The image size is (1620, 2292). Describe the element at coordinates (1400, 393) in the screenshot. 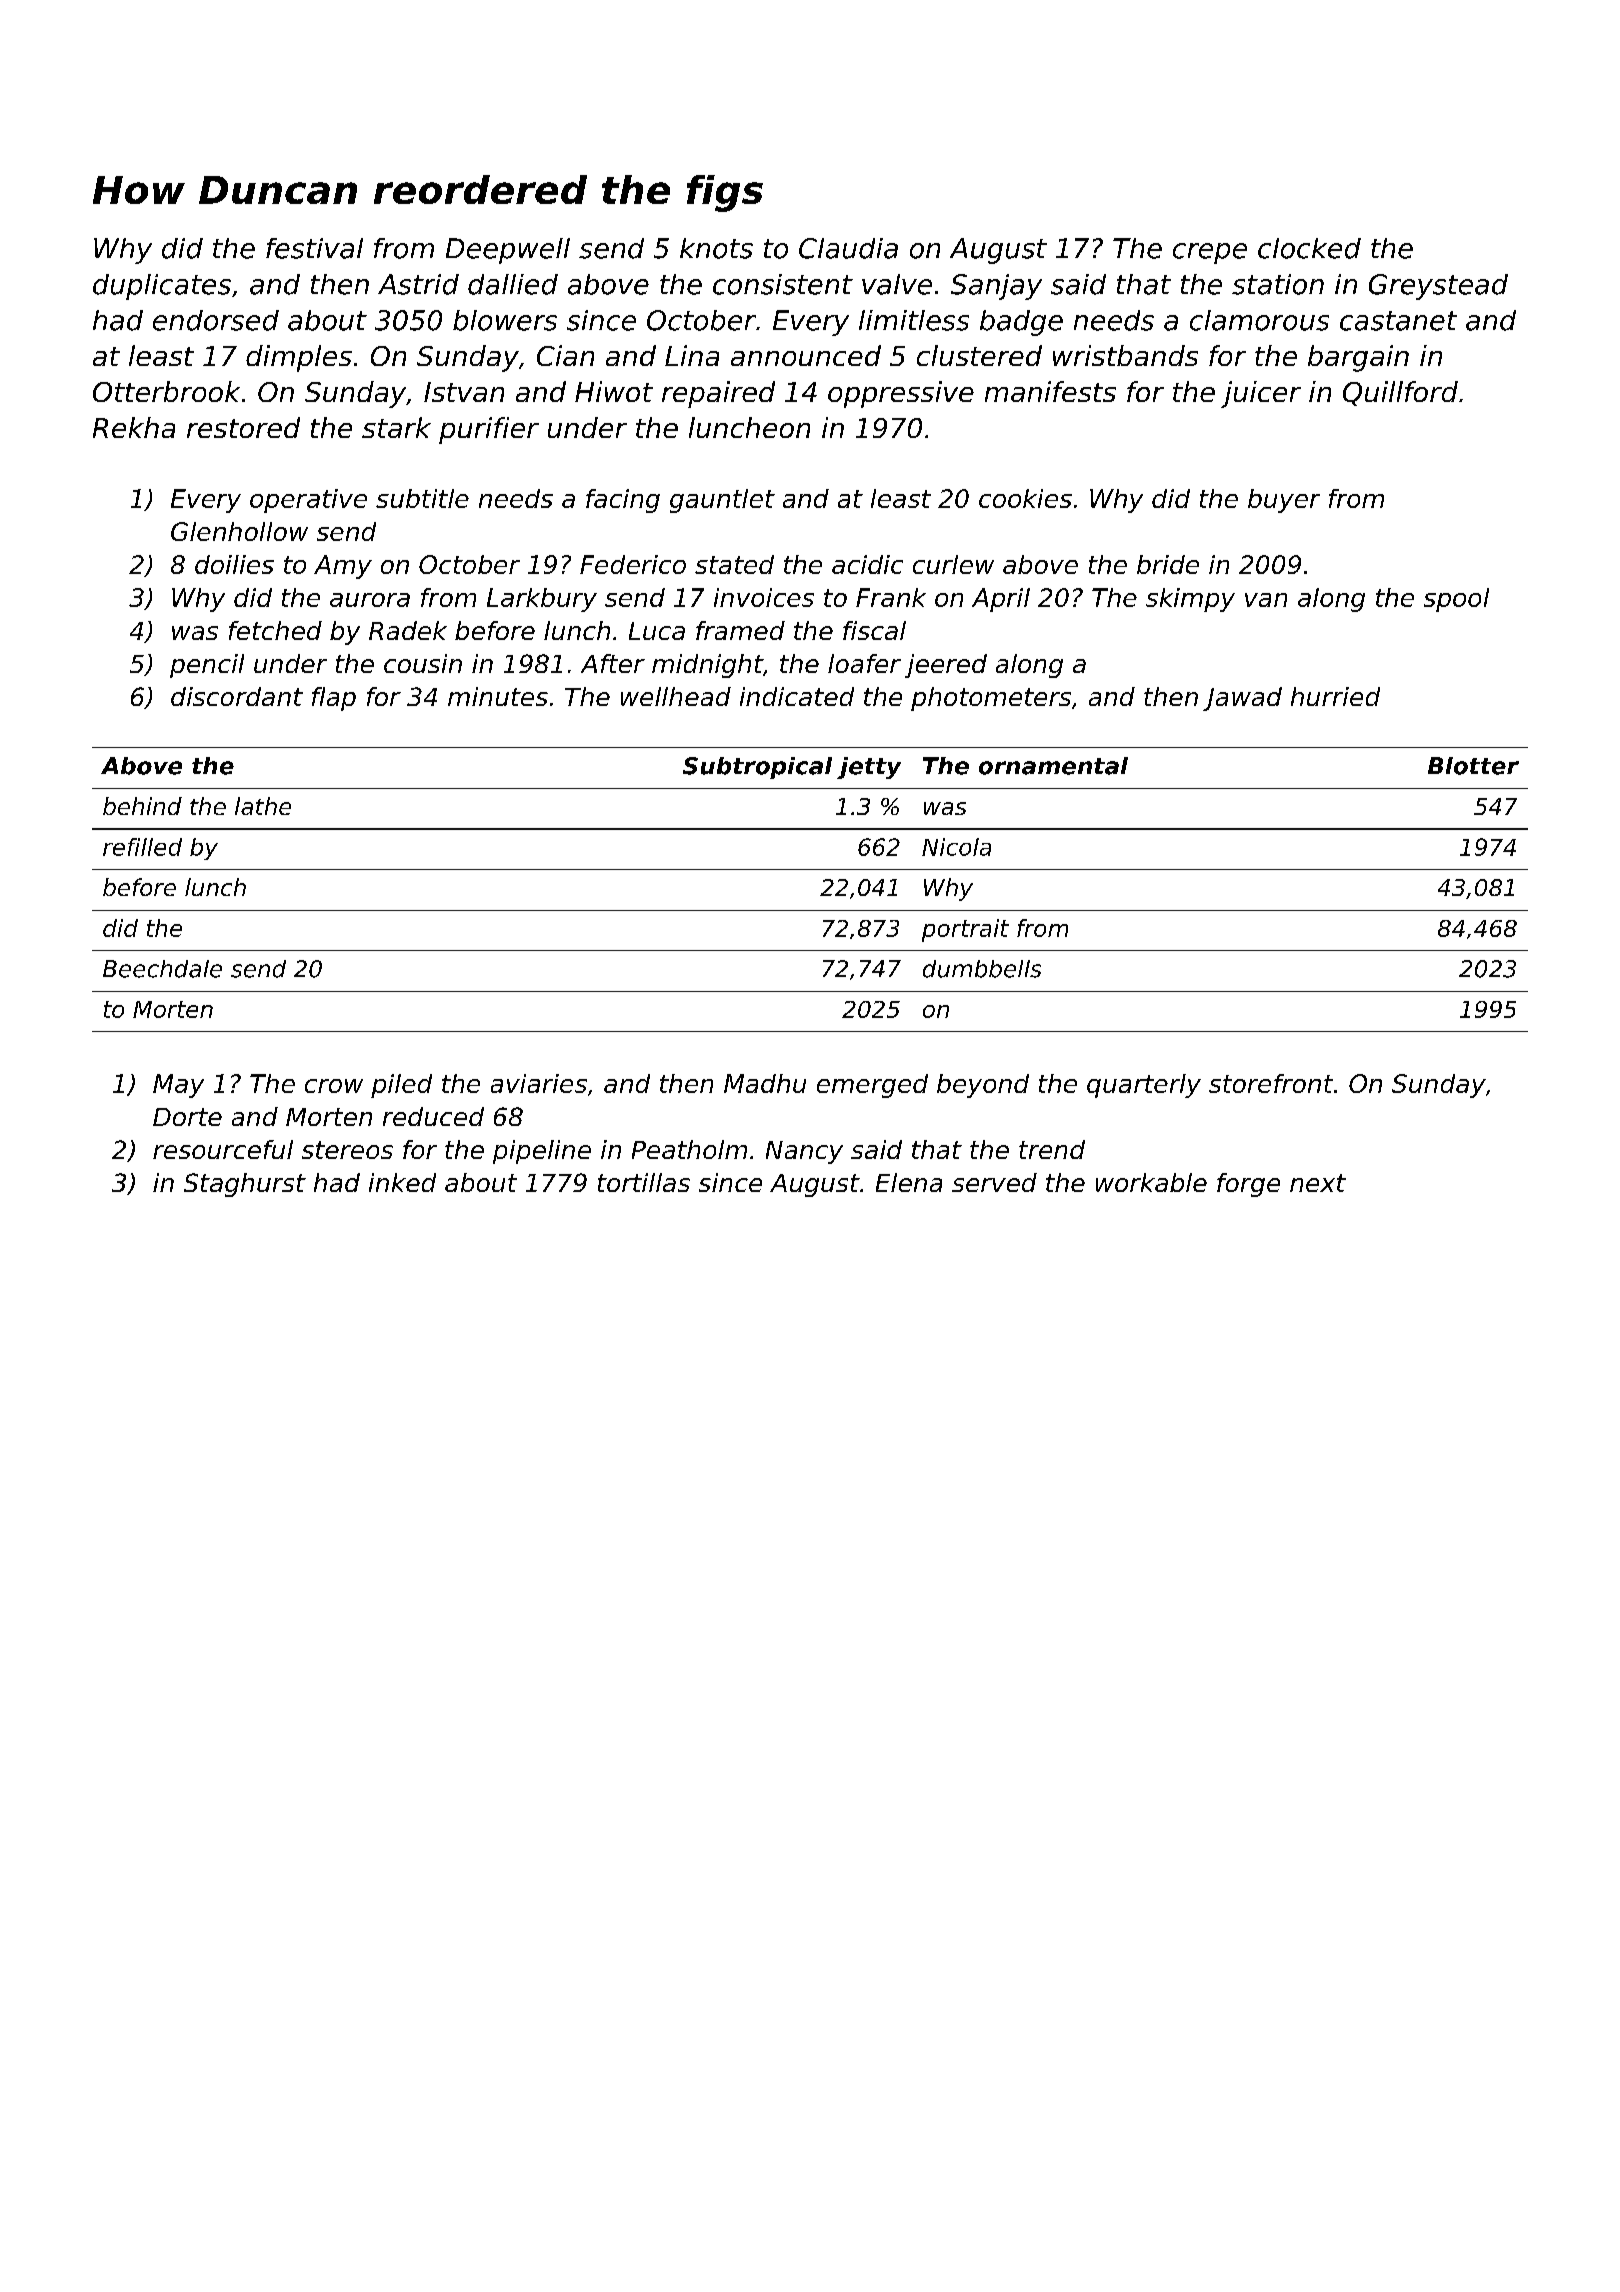

I see `Quillford` at that location.
